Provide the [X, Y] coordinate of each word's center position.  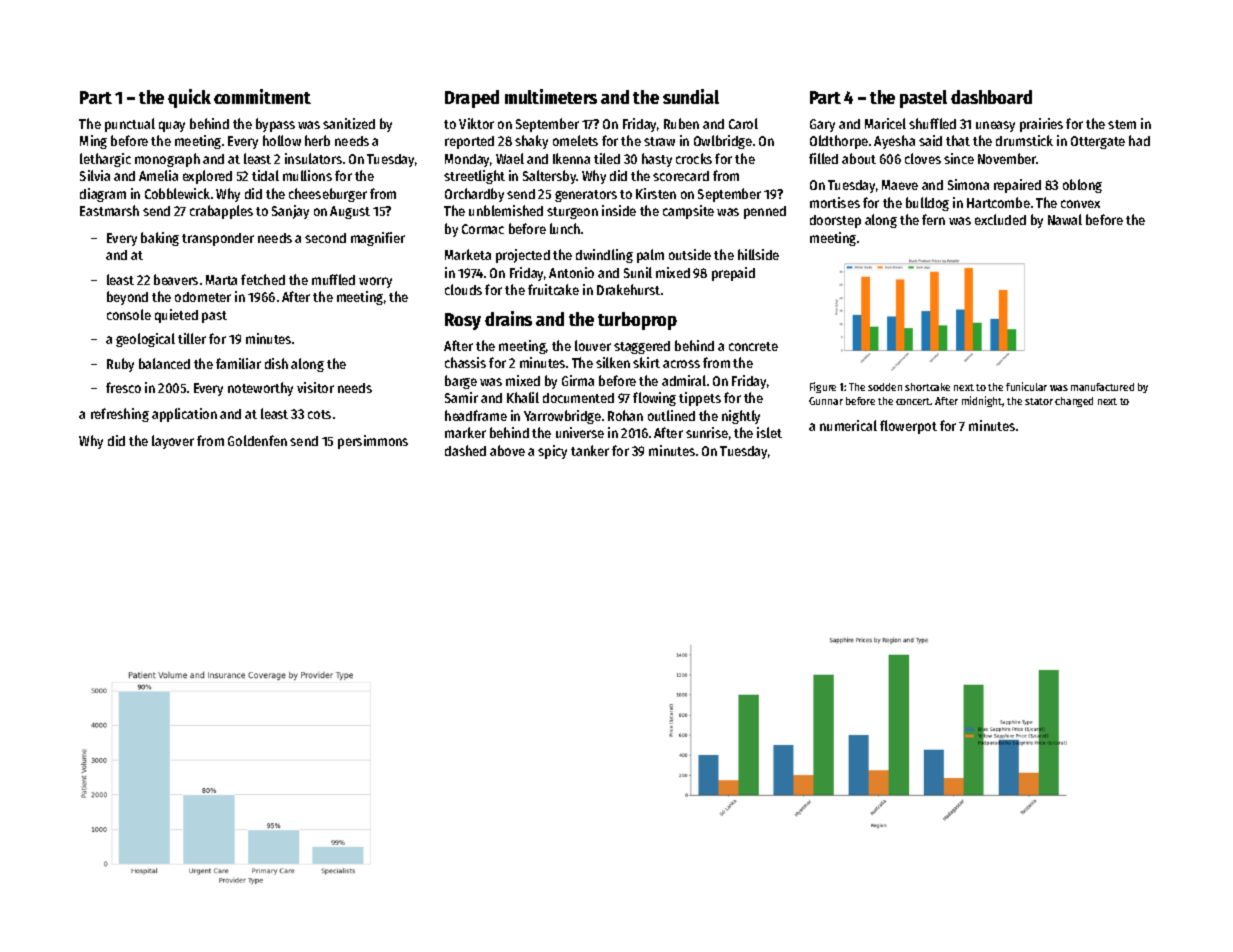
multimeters [551, 96]
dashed [465, 450]
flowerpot [908, 427]
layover [173, 442]
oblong [1082, 186]
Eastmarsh [109, 210]
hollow [282, 140]
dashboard [991, 97]
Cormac [483, 229]
